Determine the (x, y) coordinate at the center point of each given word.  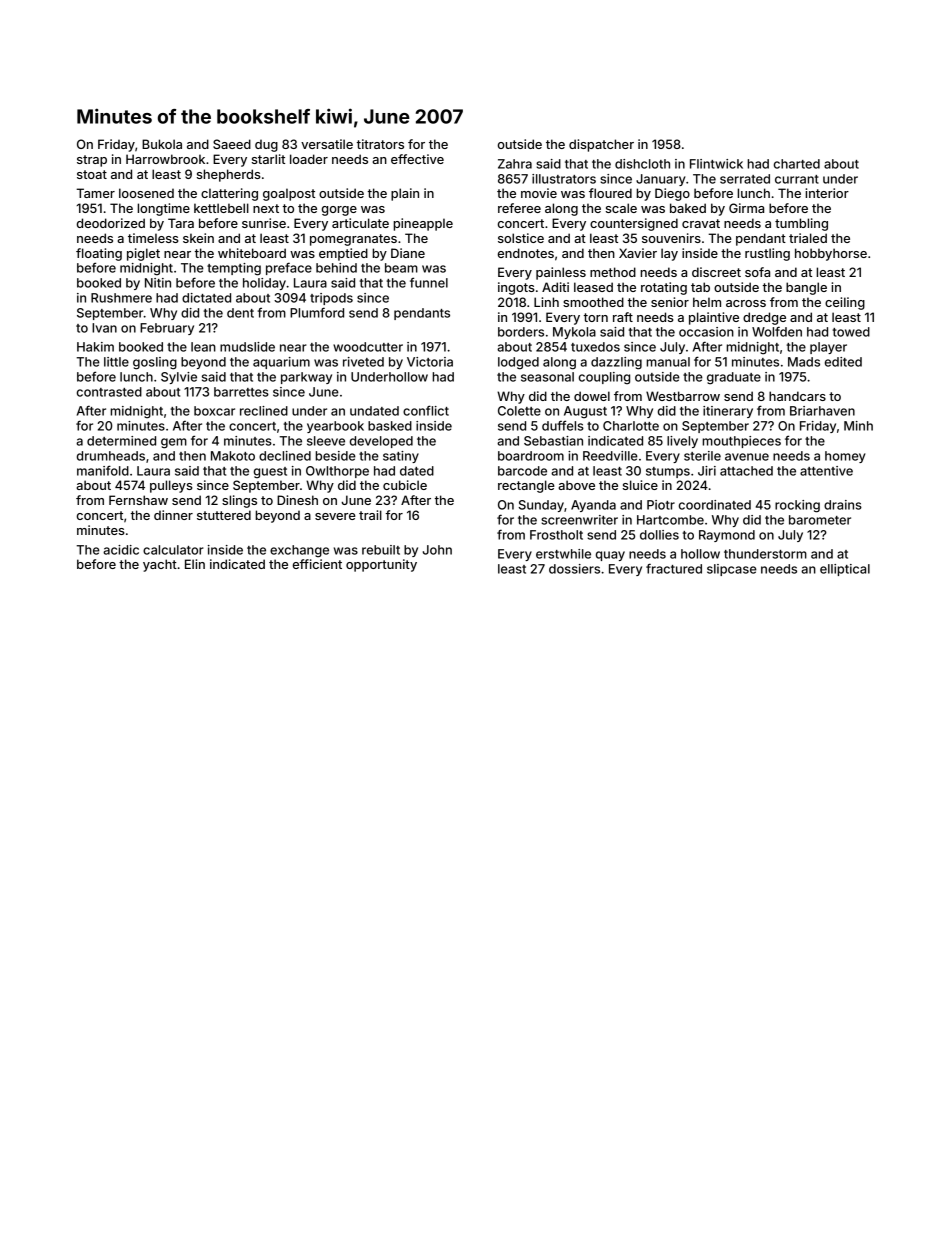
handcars (797, 396)
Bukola (162, 144)
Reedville (610, 456)
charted (797, 164)
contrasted (109, 392)
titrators (380, 144)
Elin (195, 564)
